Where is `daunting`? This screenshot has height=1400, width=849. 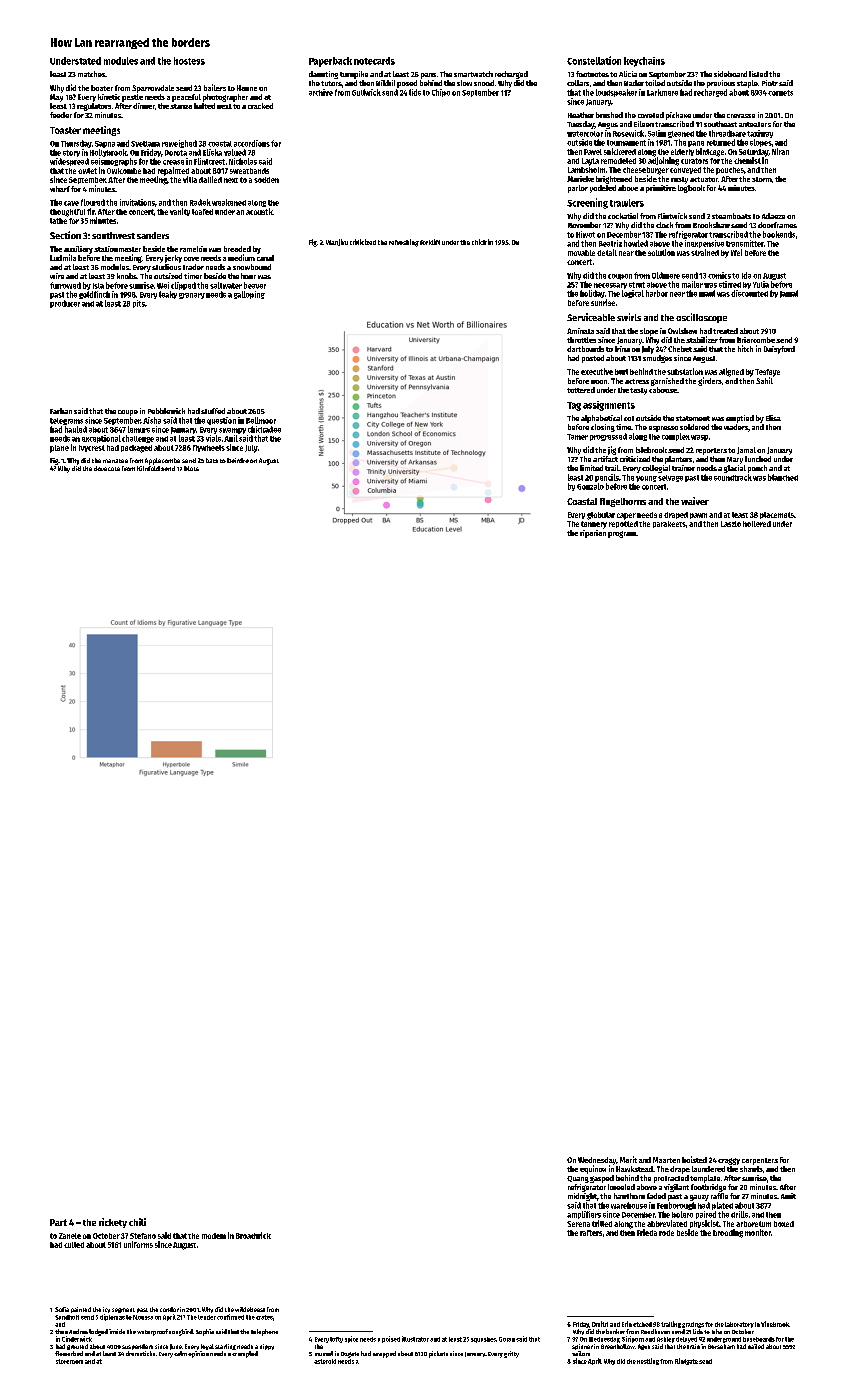 daunting is located at coordinates (323, 75).
